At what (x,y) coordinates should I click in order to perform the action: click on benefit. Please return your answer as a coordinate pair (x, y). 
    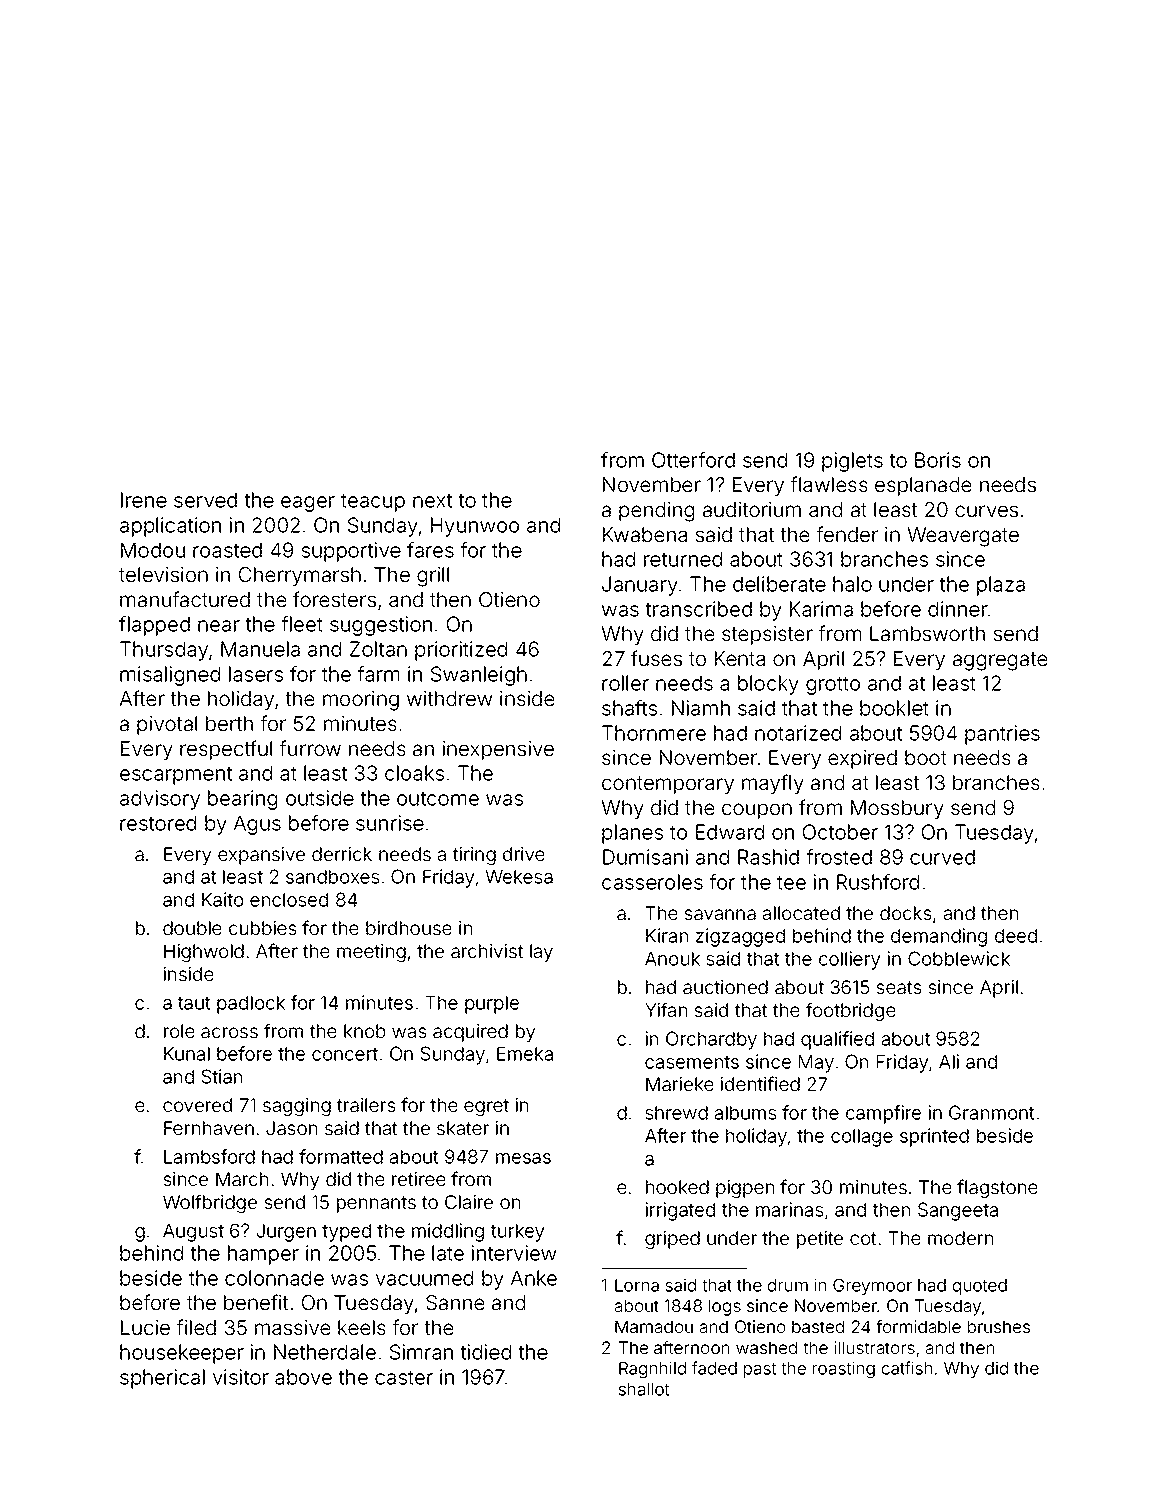
    Looking at the image, I should click on (256, 1302).
